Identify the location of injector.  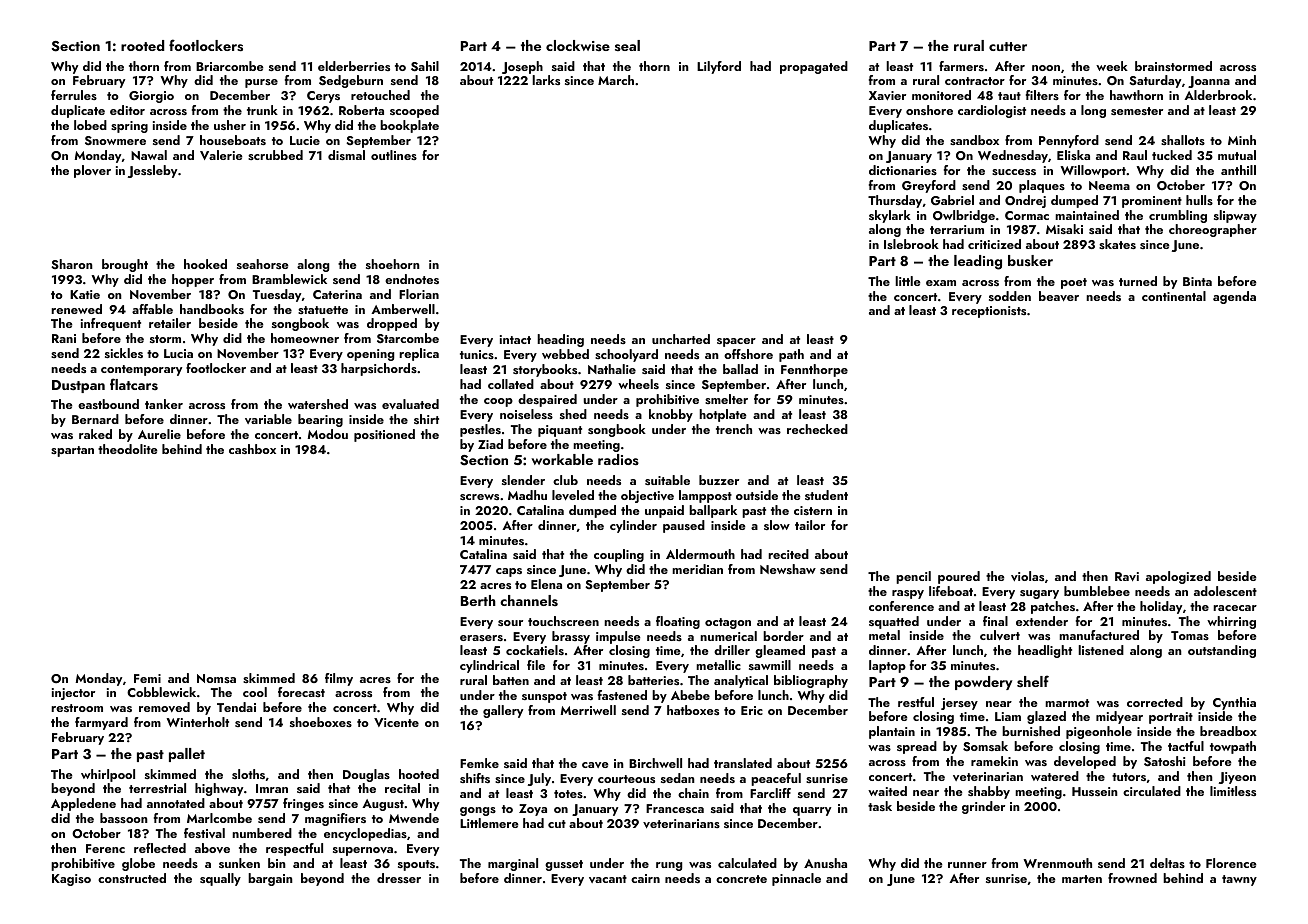
(73, 694).
